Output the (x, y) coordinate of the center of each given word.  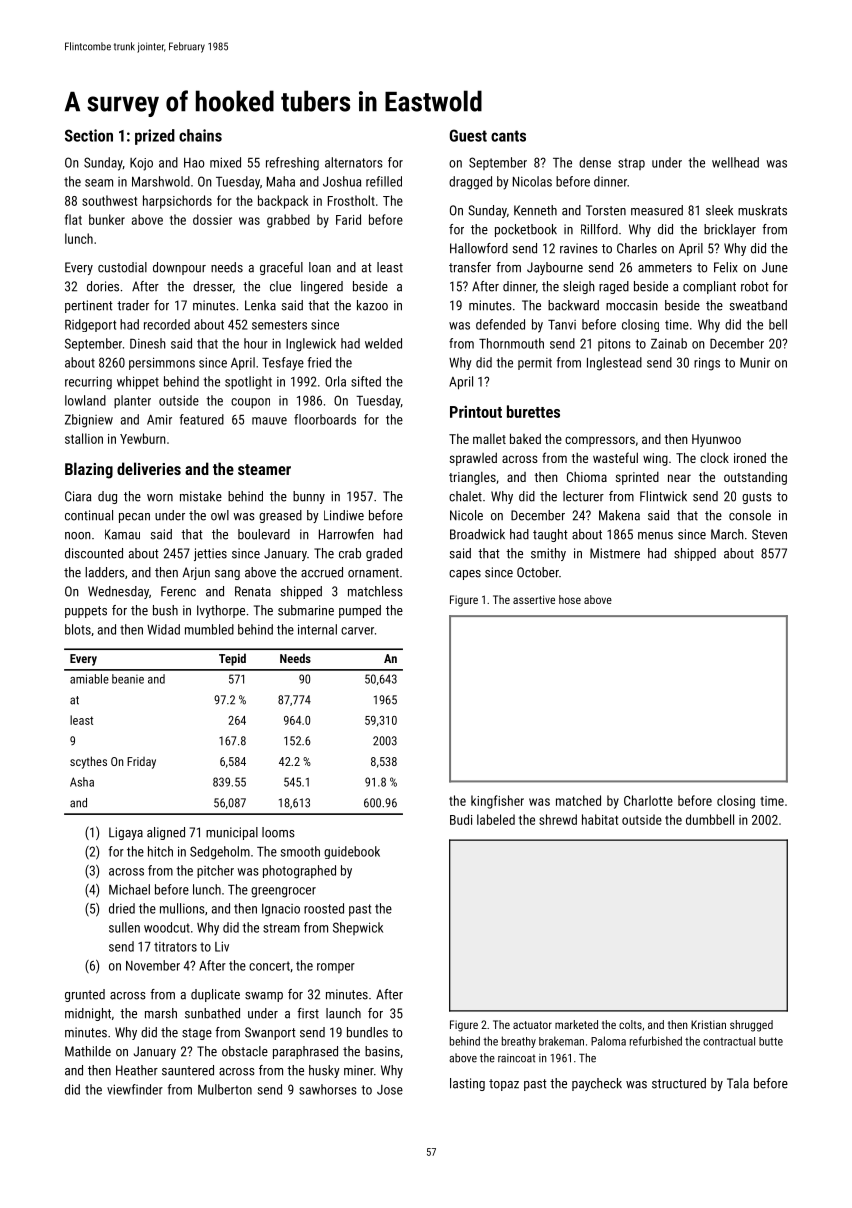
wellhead (735, 162)
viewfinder (135, 1089)
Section (89, 135)
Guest (468, 135)
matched (578, 800)
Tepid (232, 659)
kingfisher (497, 802)
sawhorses (328, 1089)
